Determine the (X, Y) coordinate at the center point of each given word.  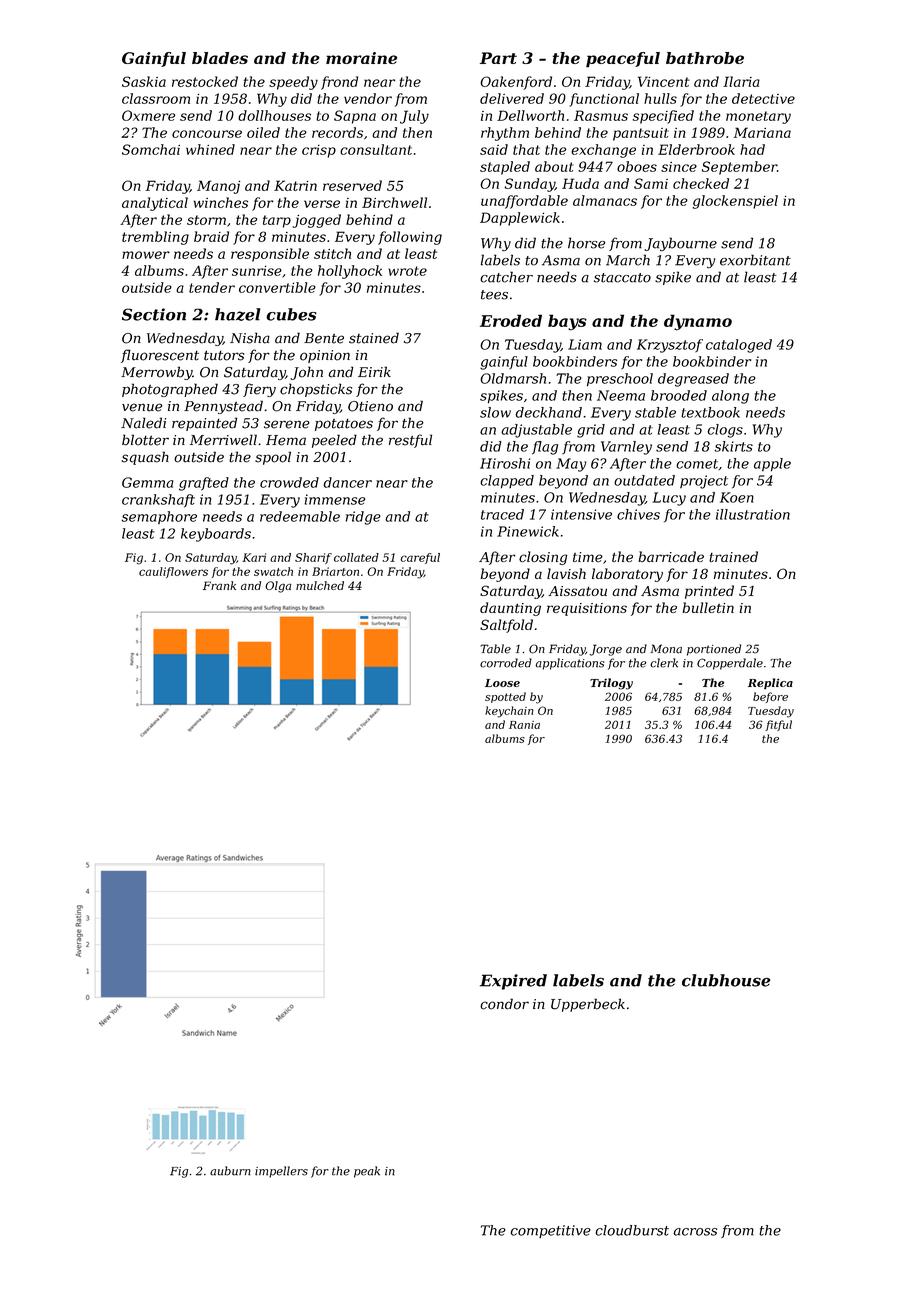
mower (146, 255)
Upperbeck (588, 1005)
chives (638, 514)
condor (504, 1004)
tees (494, 295)
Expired (513, 982)
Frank (219, 585)
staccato (622, 278)
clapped (507, 481)
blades (220, 58)
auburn (230, 1171)
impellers (281, 1172)
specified (663, 117)
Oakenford (516, 83)
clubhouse (726, 980)
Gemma (147, 482)
